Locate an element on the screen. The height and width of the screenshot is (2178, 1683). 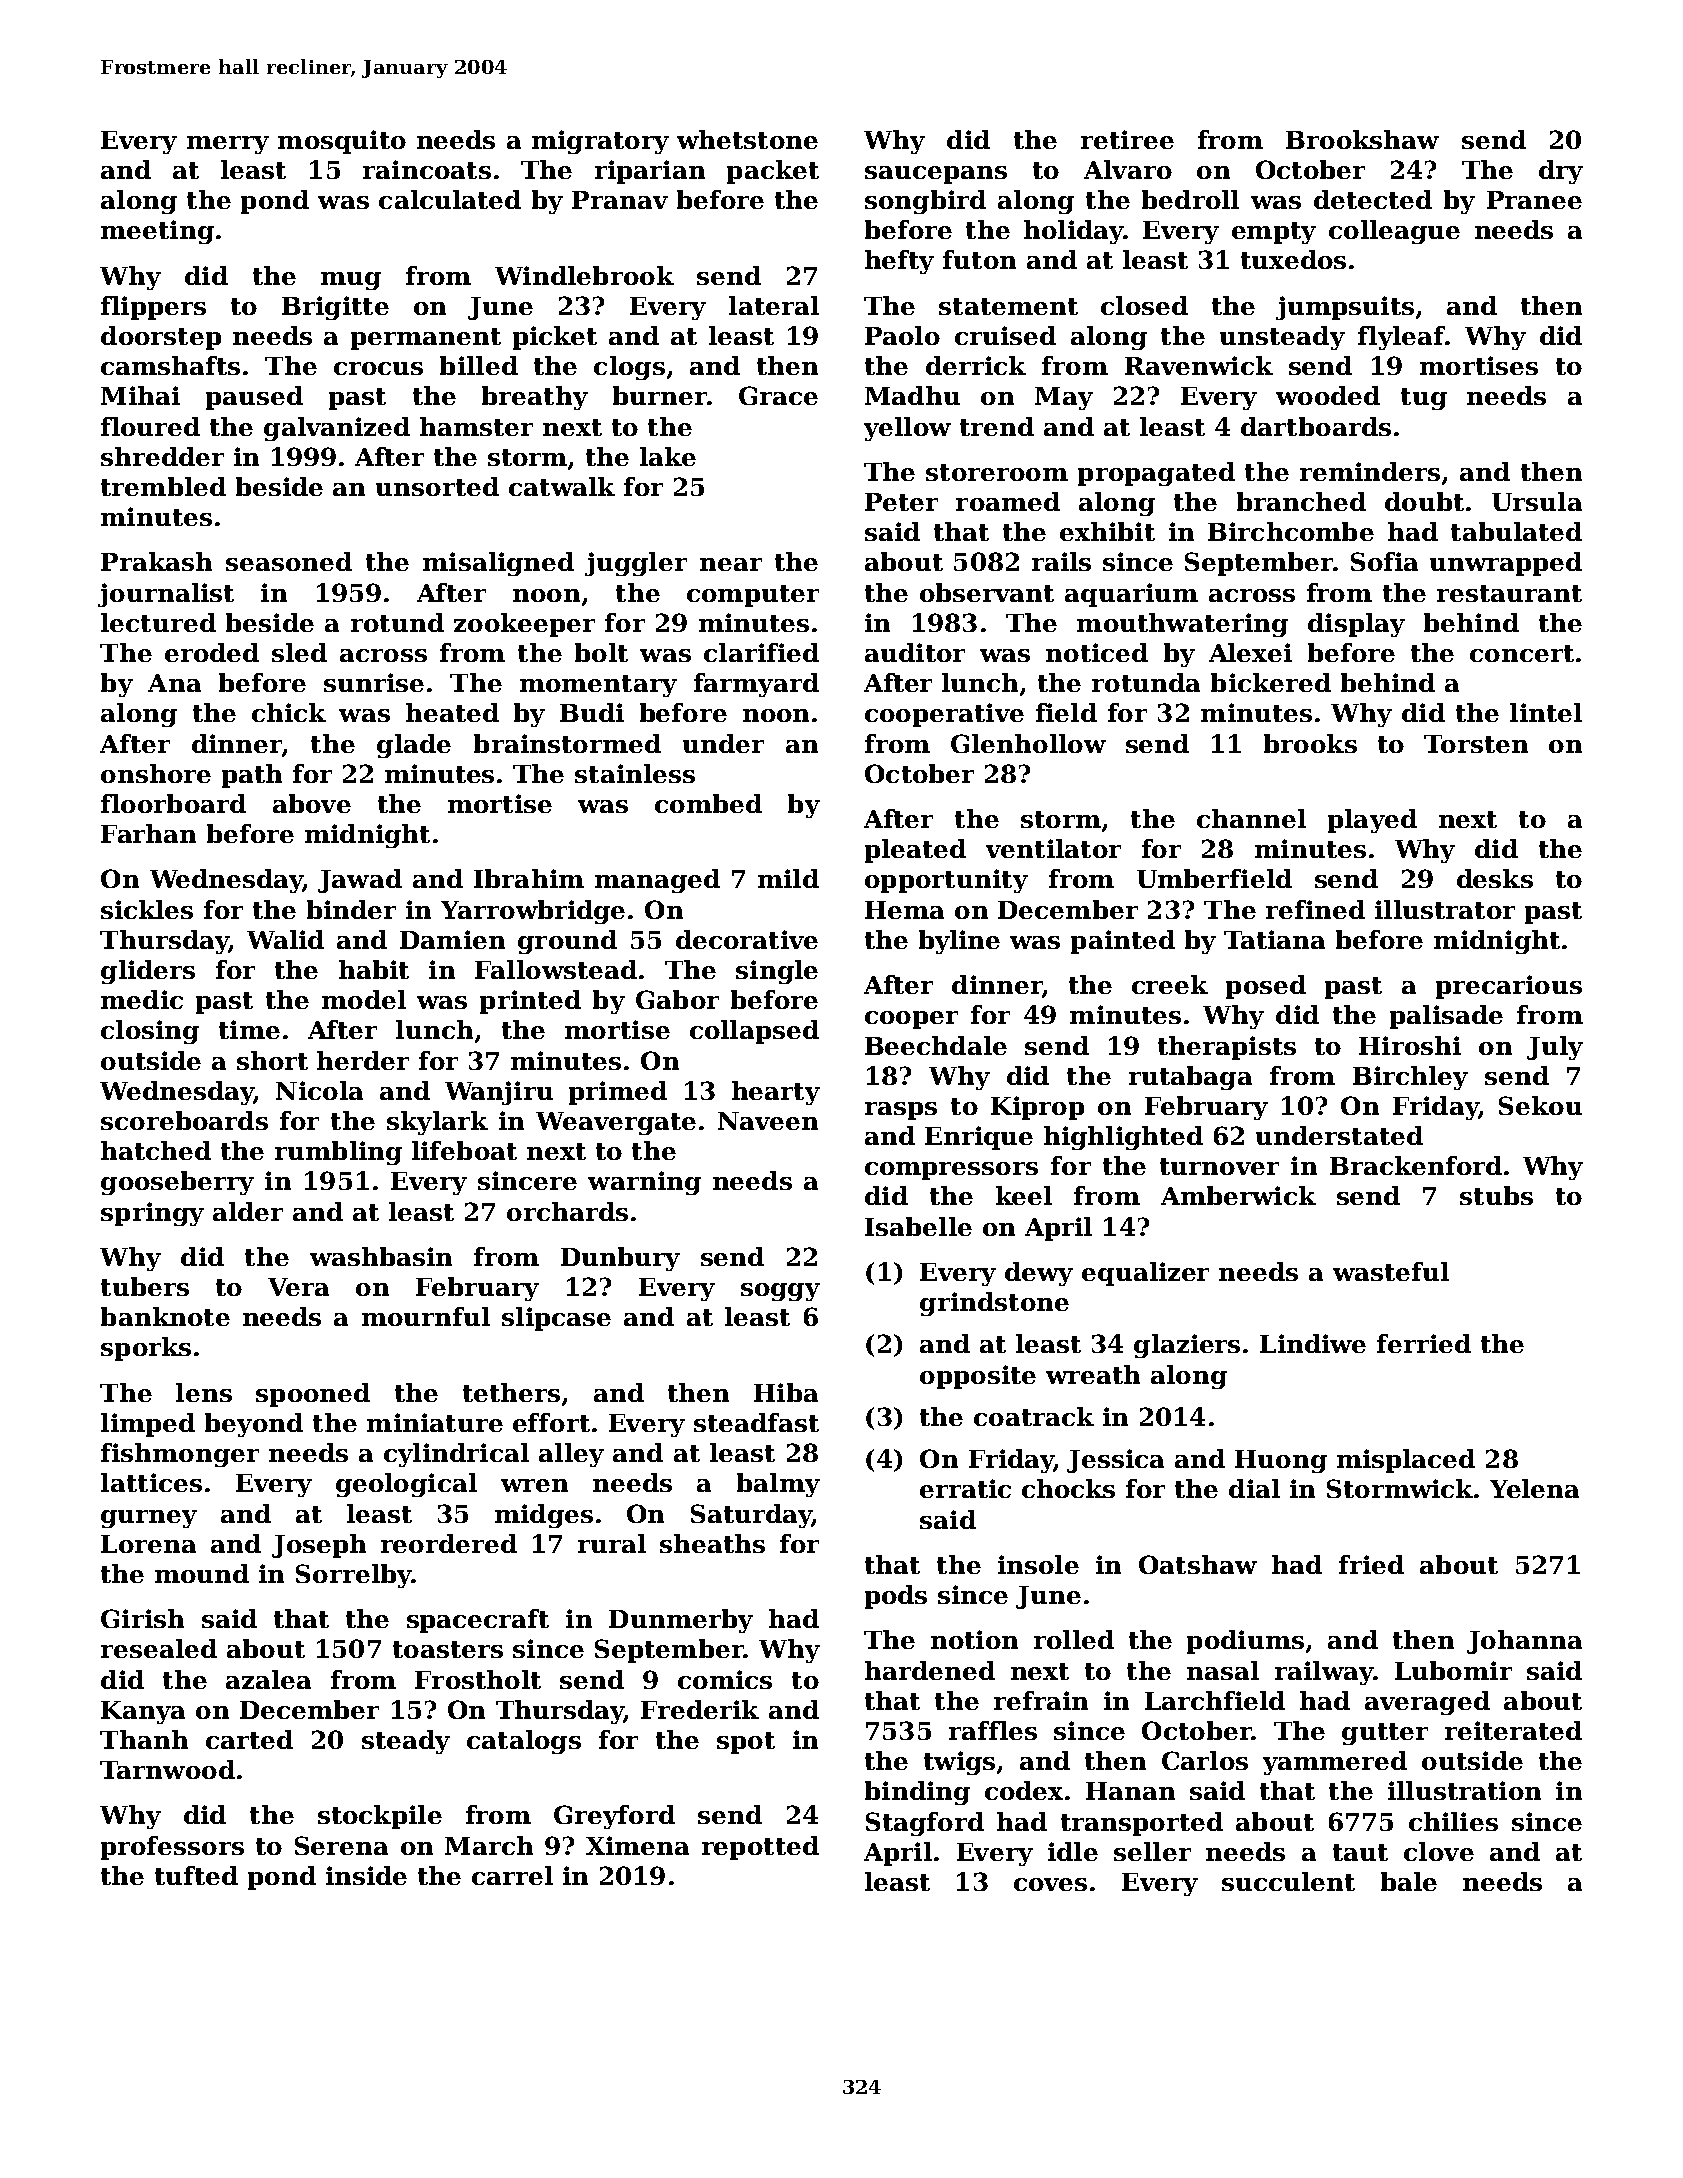
concert is located at coordinates (1522, 653).
